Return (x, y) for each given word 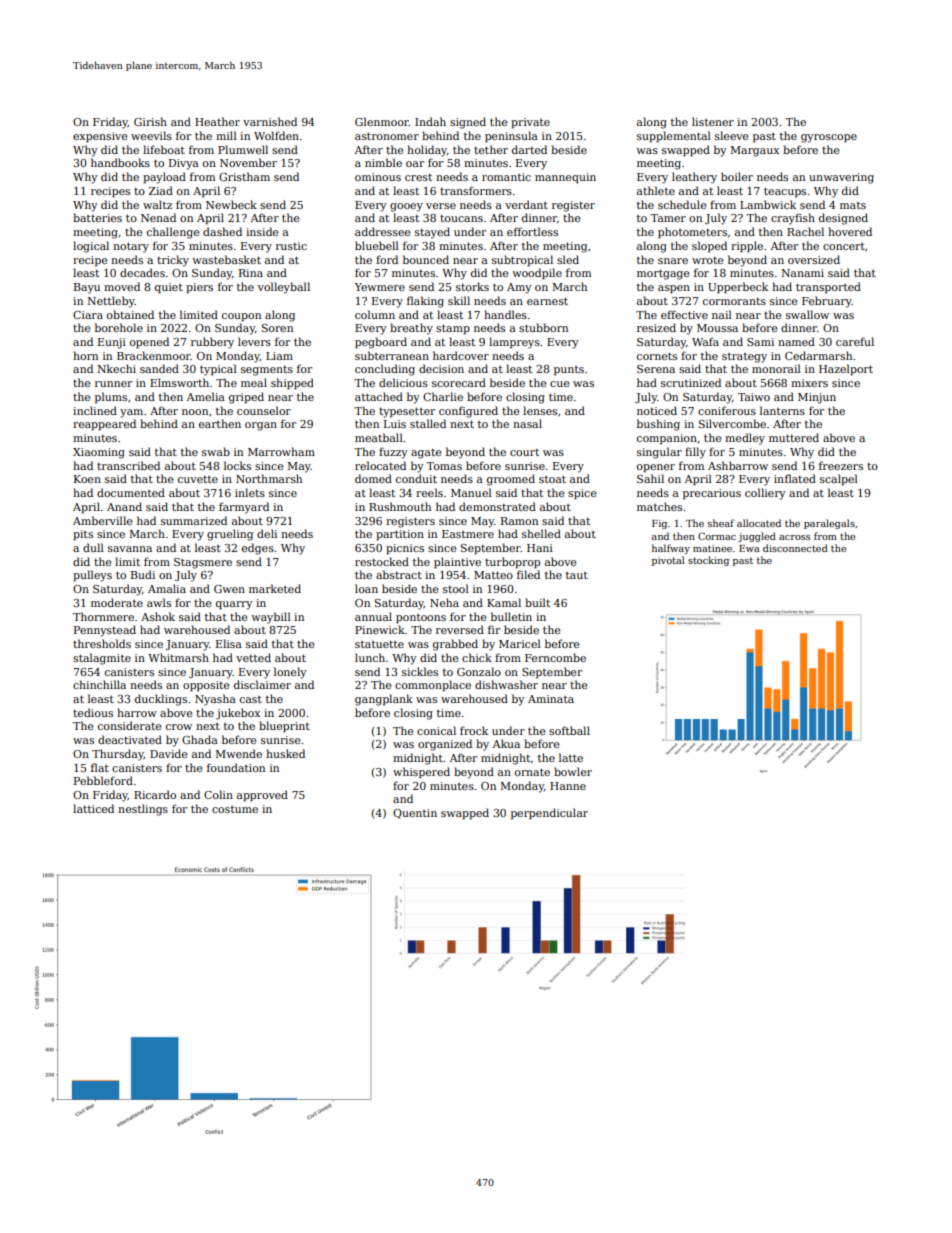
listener (713, 121)
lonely (290, 673)
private (530, 123)
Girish (150, 121)
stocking (708, 561)
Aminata (551, 699)
